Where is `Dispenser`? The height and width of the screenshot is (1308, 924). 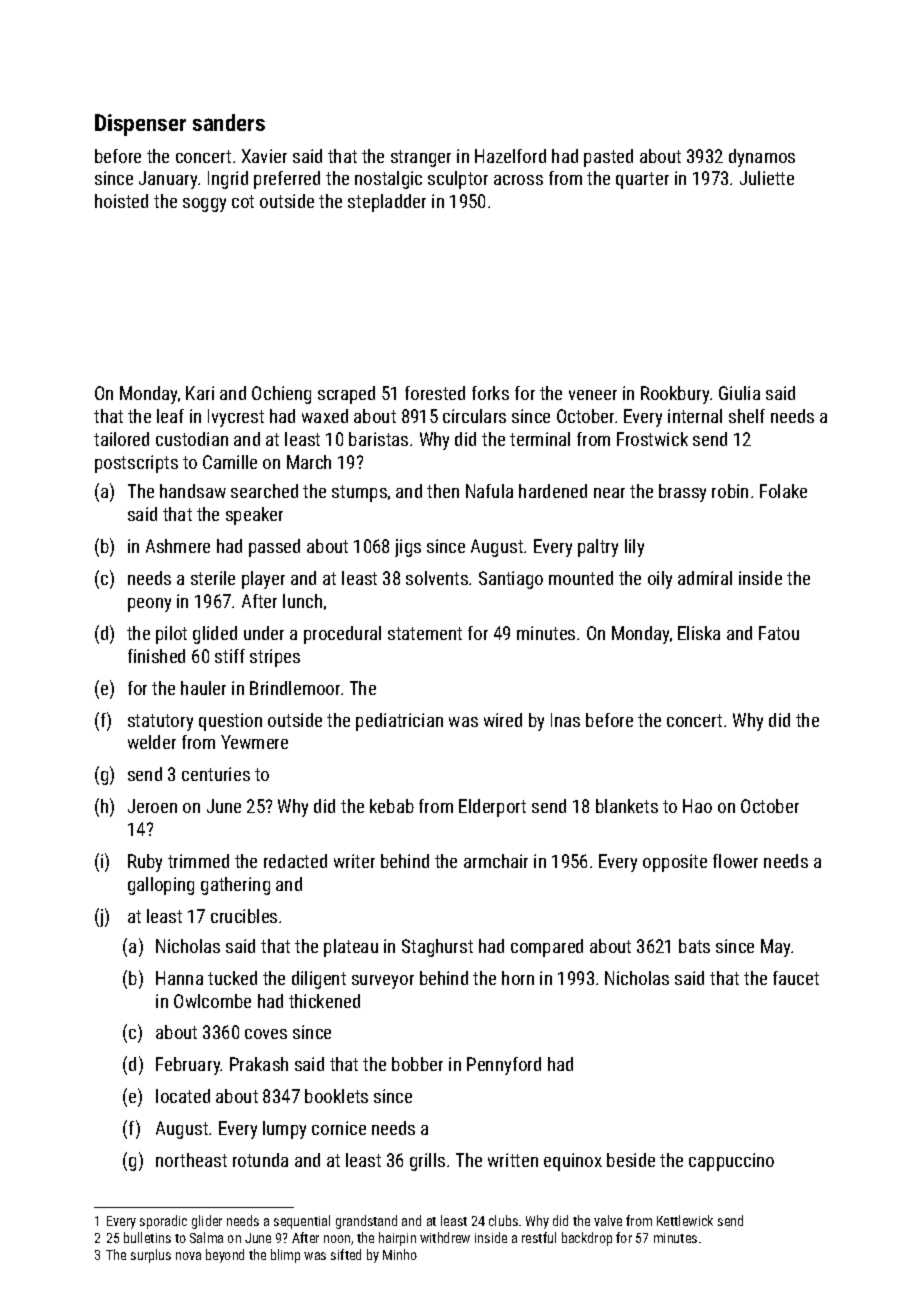
Dispenser is located at coordinates (140, 125).
